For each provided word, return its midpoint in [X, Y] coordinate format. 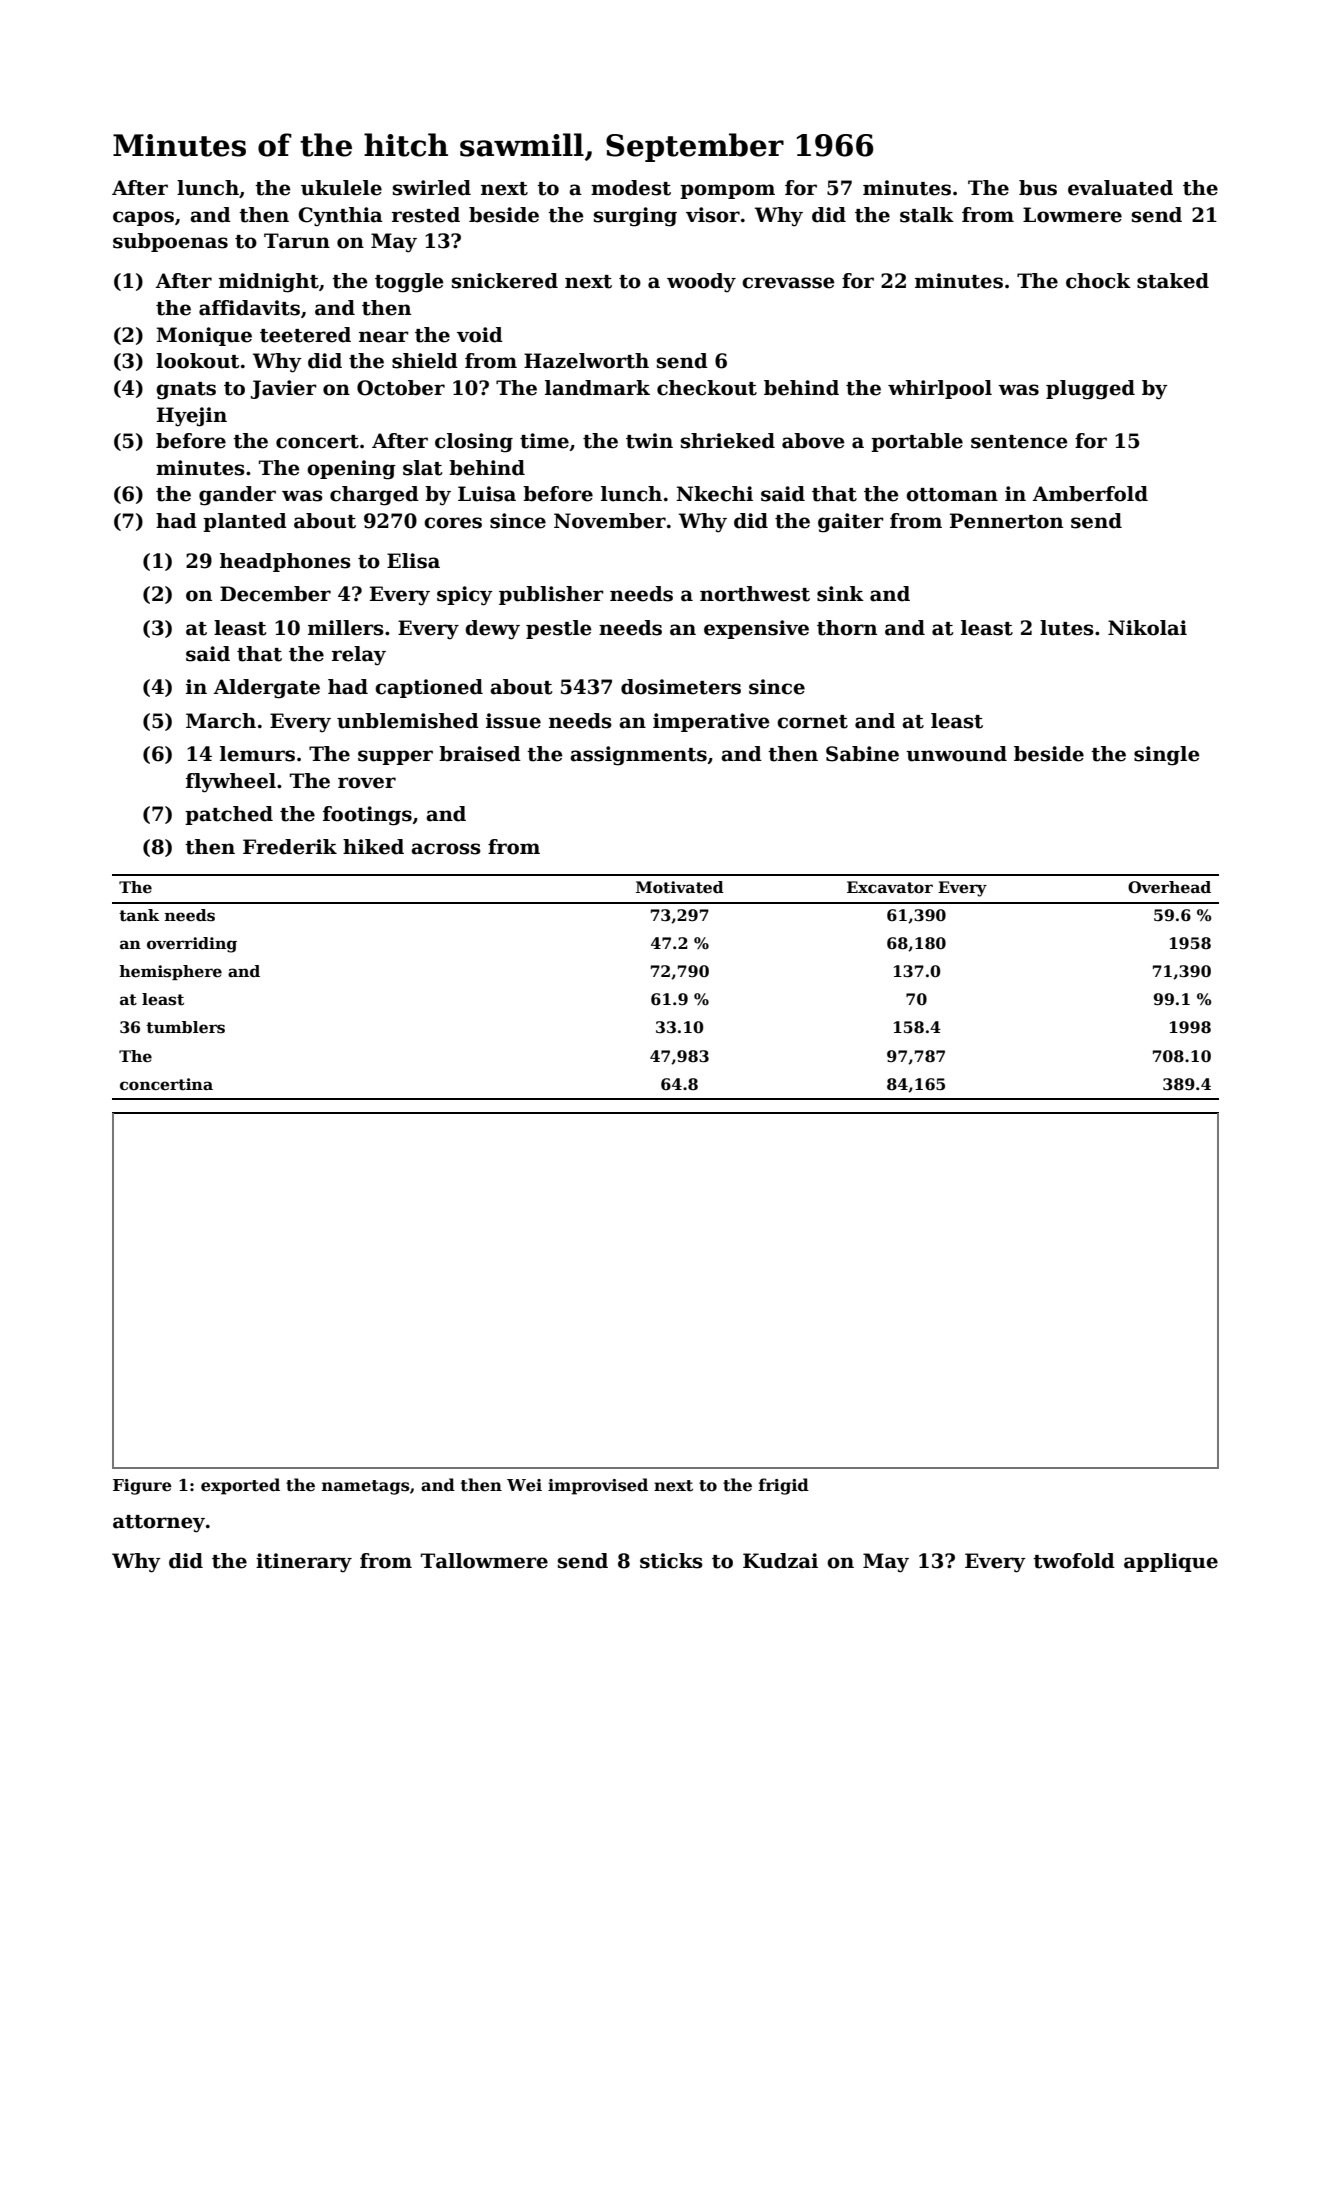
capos [143, 218]
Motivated [680, 887]
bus [1038, 188]
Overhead [1169, 887]
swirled [432, 188]
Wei [524, 1485]
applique [1171, 1562]
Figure [142, 1487]
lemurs [257, 754]
